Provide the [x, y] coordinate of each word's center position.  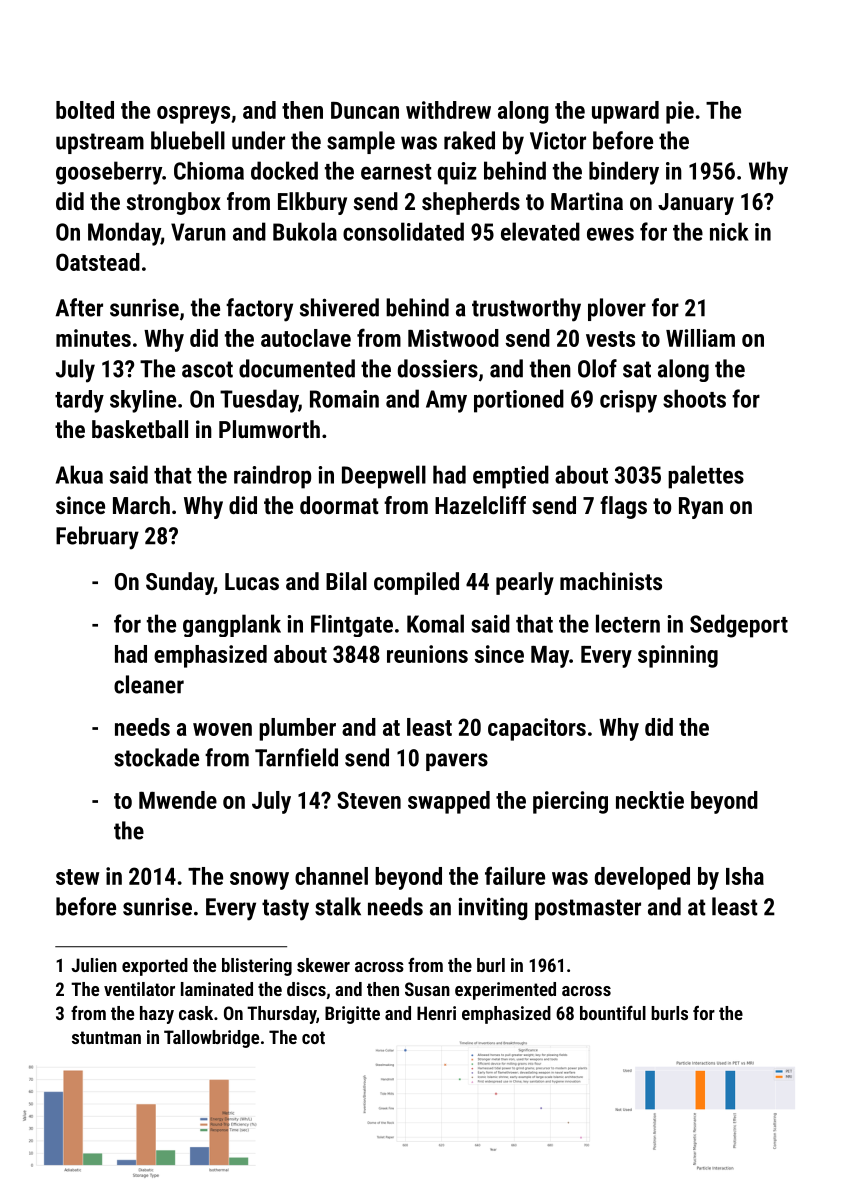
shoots [694, 398]
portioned [519, 401]
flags [623, 507]
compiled [416, 583]
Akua [79, 474]
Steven [369, 800]
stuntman [106, 1037]
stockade [156, 757]
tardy [79, 401]
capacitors [537, 729]
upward [625, 112]
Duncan [365, 110]
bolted [85, 110]
